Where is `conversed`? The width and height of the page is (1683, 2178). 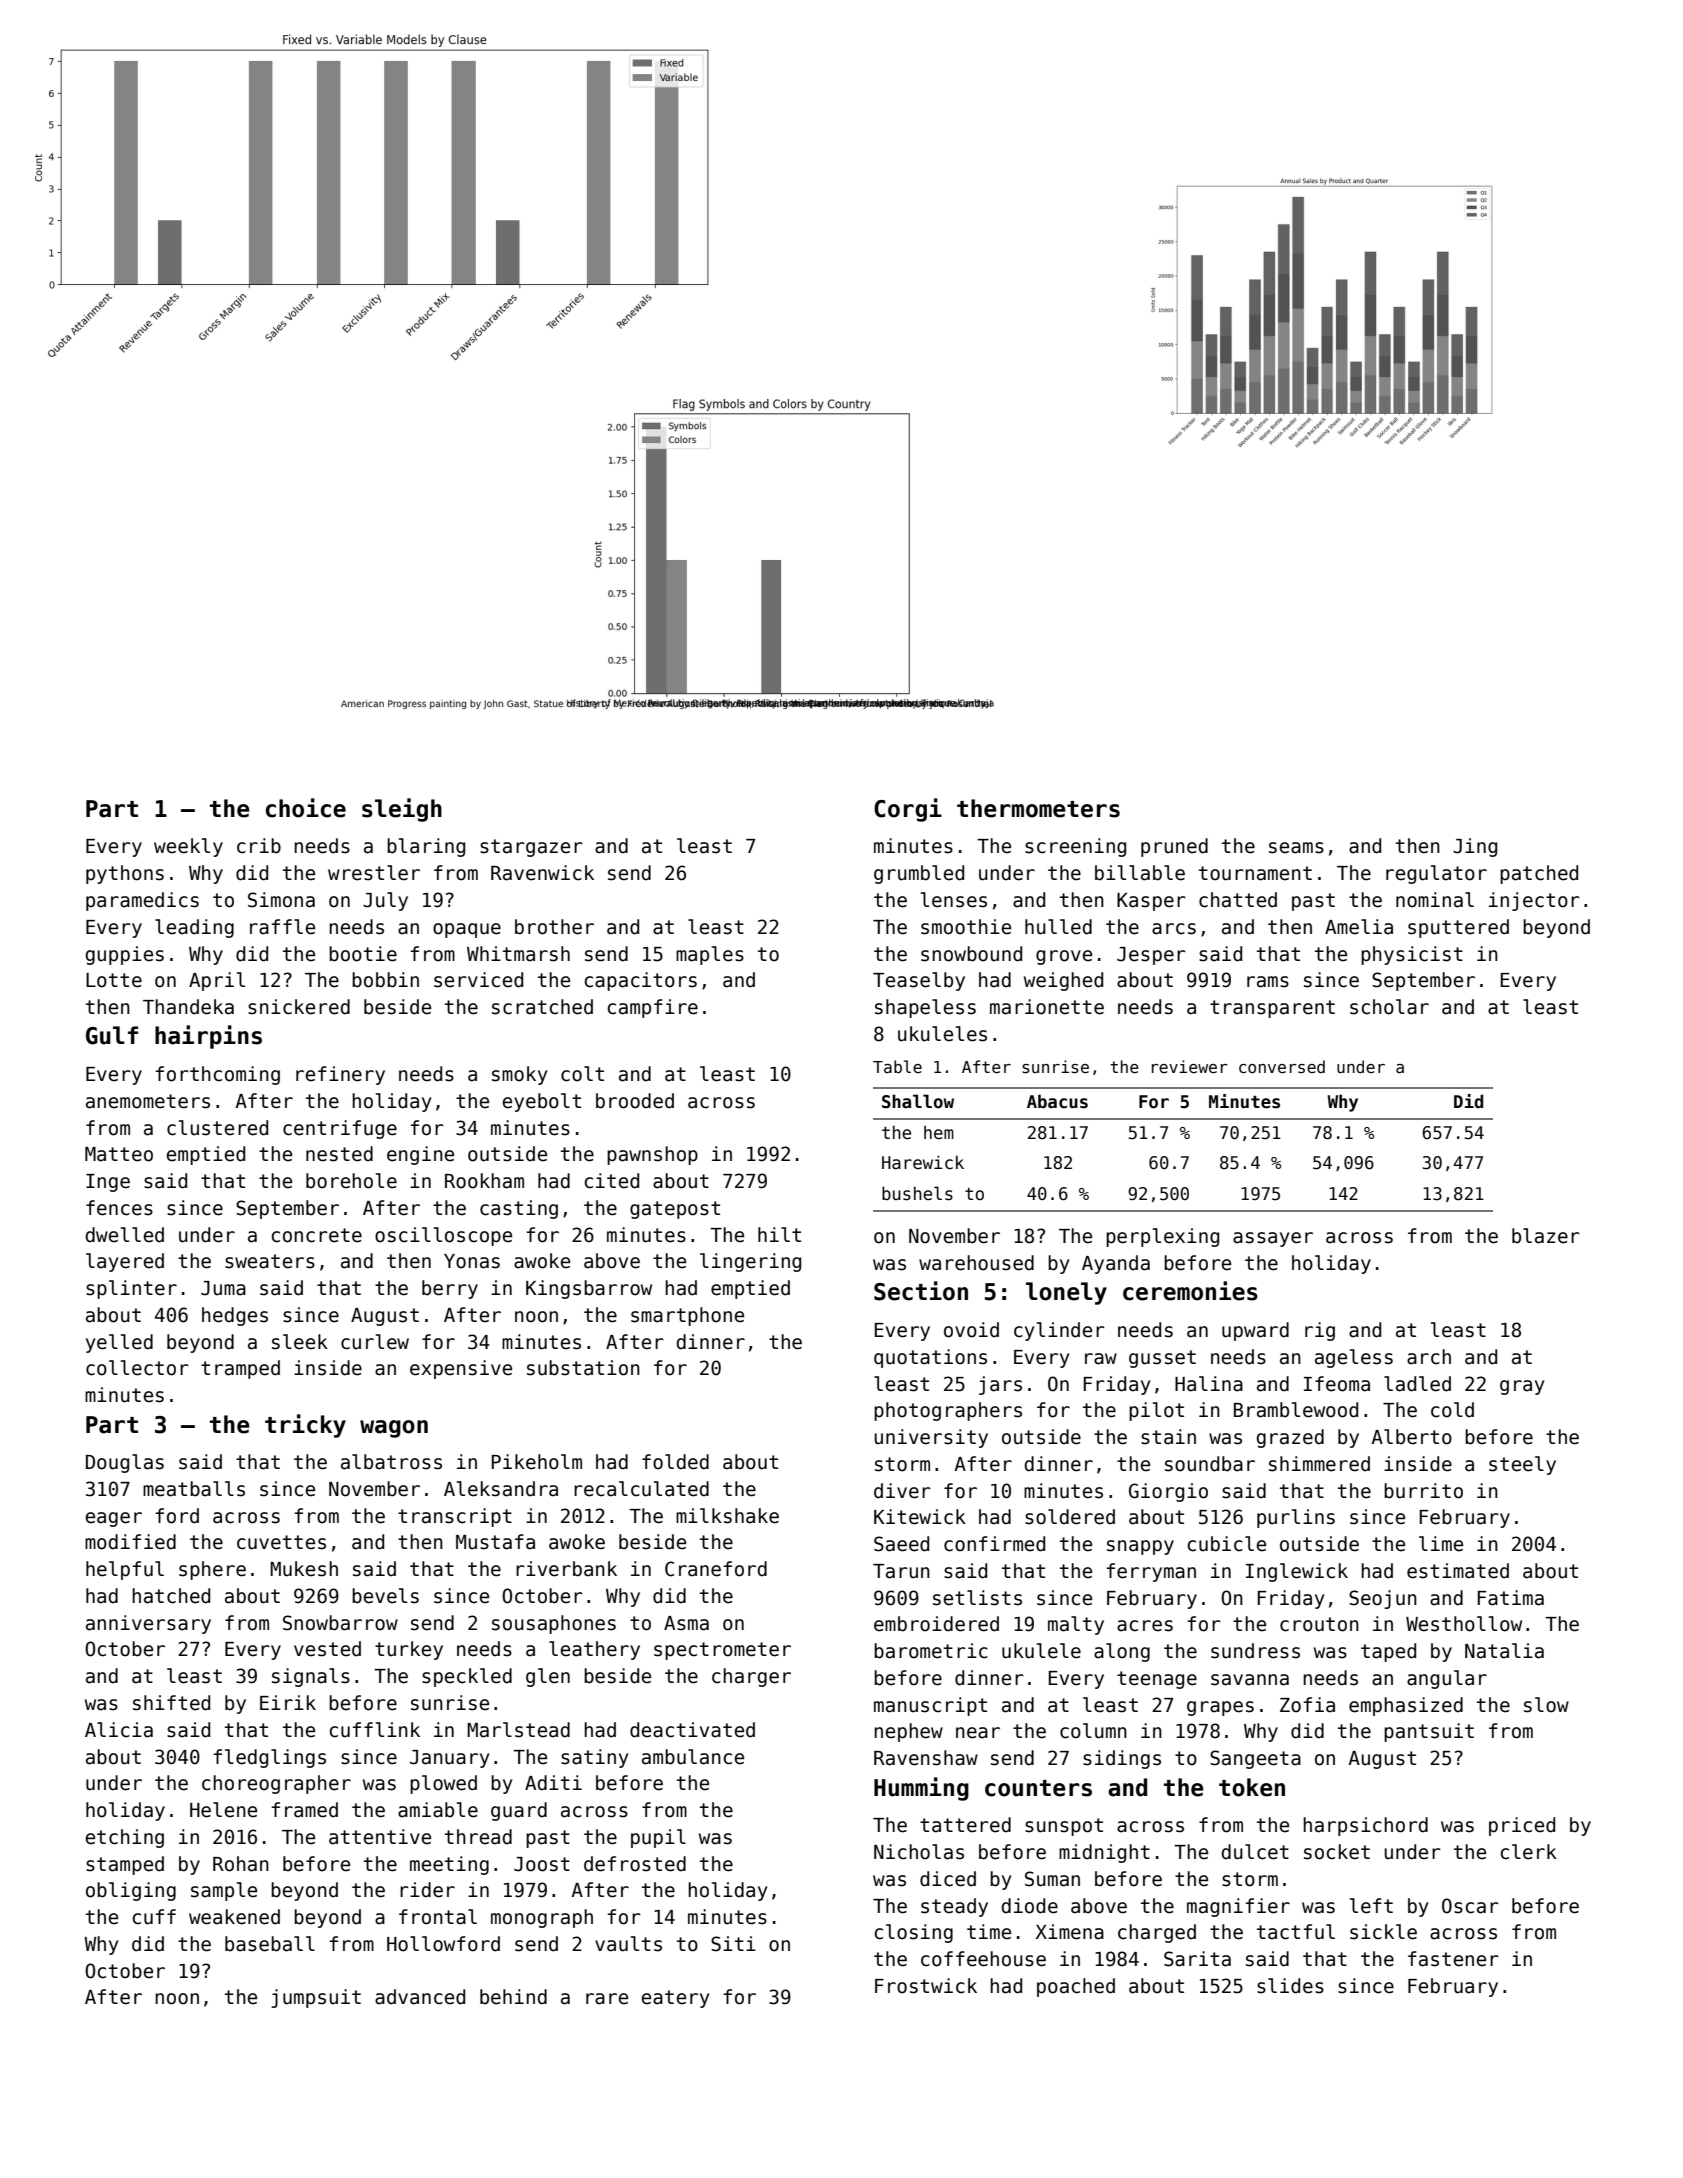 conversed is located at coordinates (1282, 1067).
